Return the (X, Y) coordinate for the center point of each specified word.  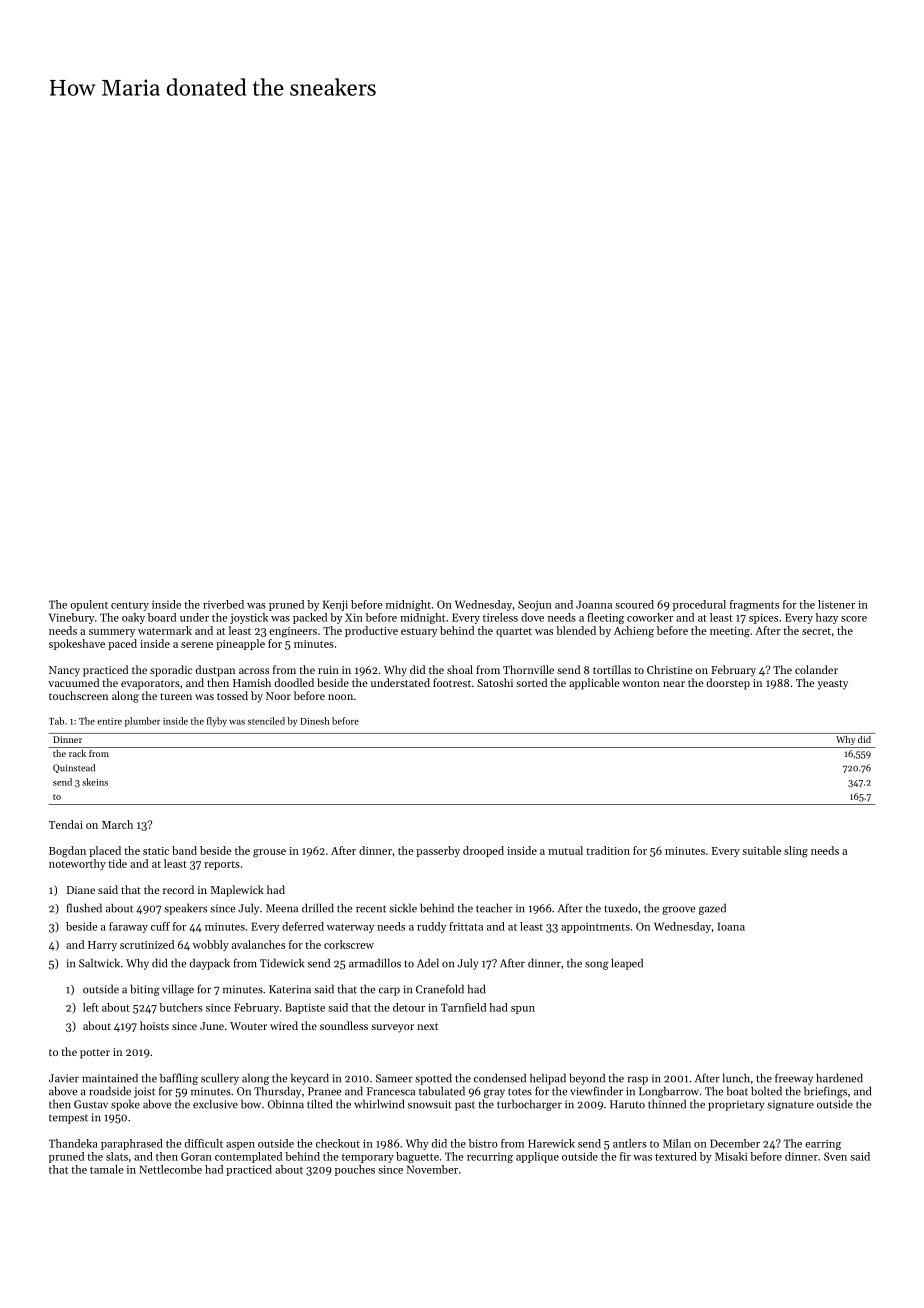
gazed (712, 909)
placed (105, 851)
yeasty (832, 685)
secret (816, 631)
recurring (490, 1158)
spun (523, 1010)
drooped (483, 851)
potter (95, 1054)
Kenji (335, 605)
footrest (452, 682)
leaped (627, 964)
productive (371, 631)
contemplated (248, 1157)
